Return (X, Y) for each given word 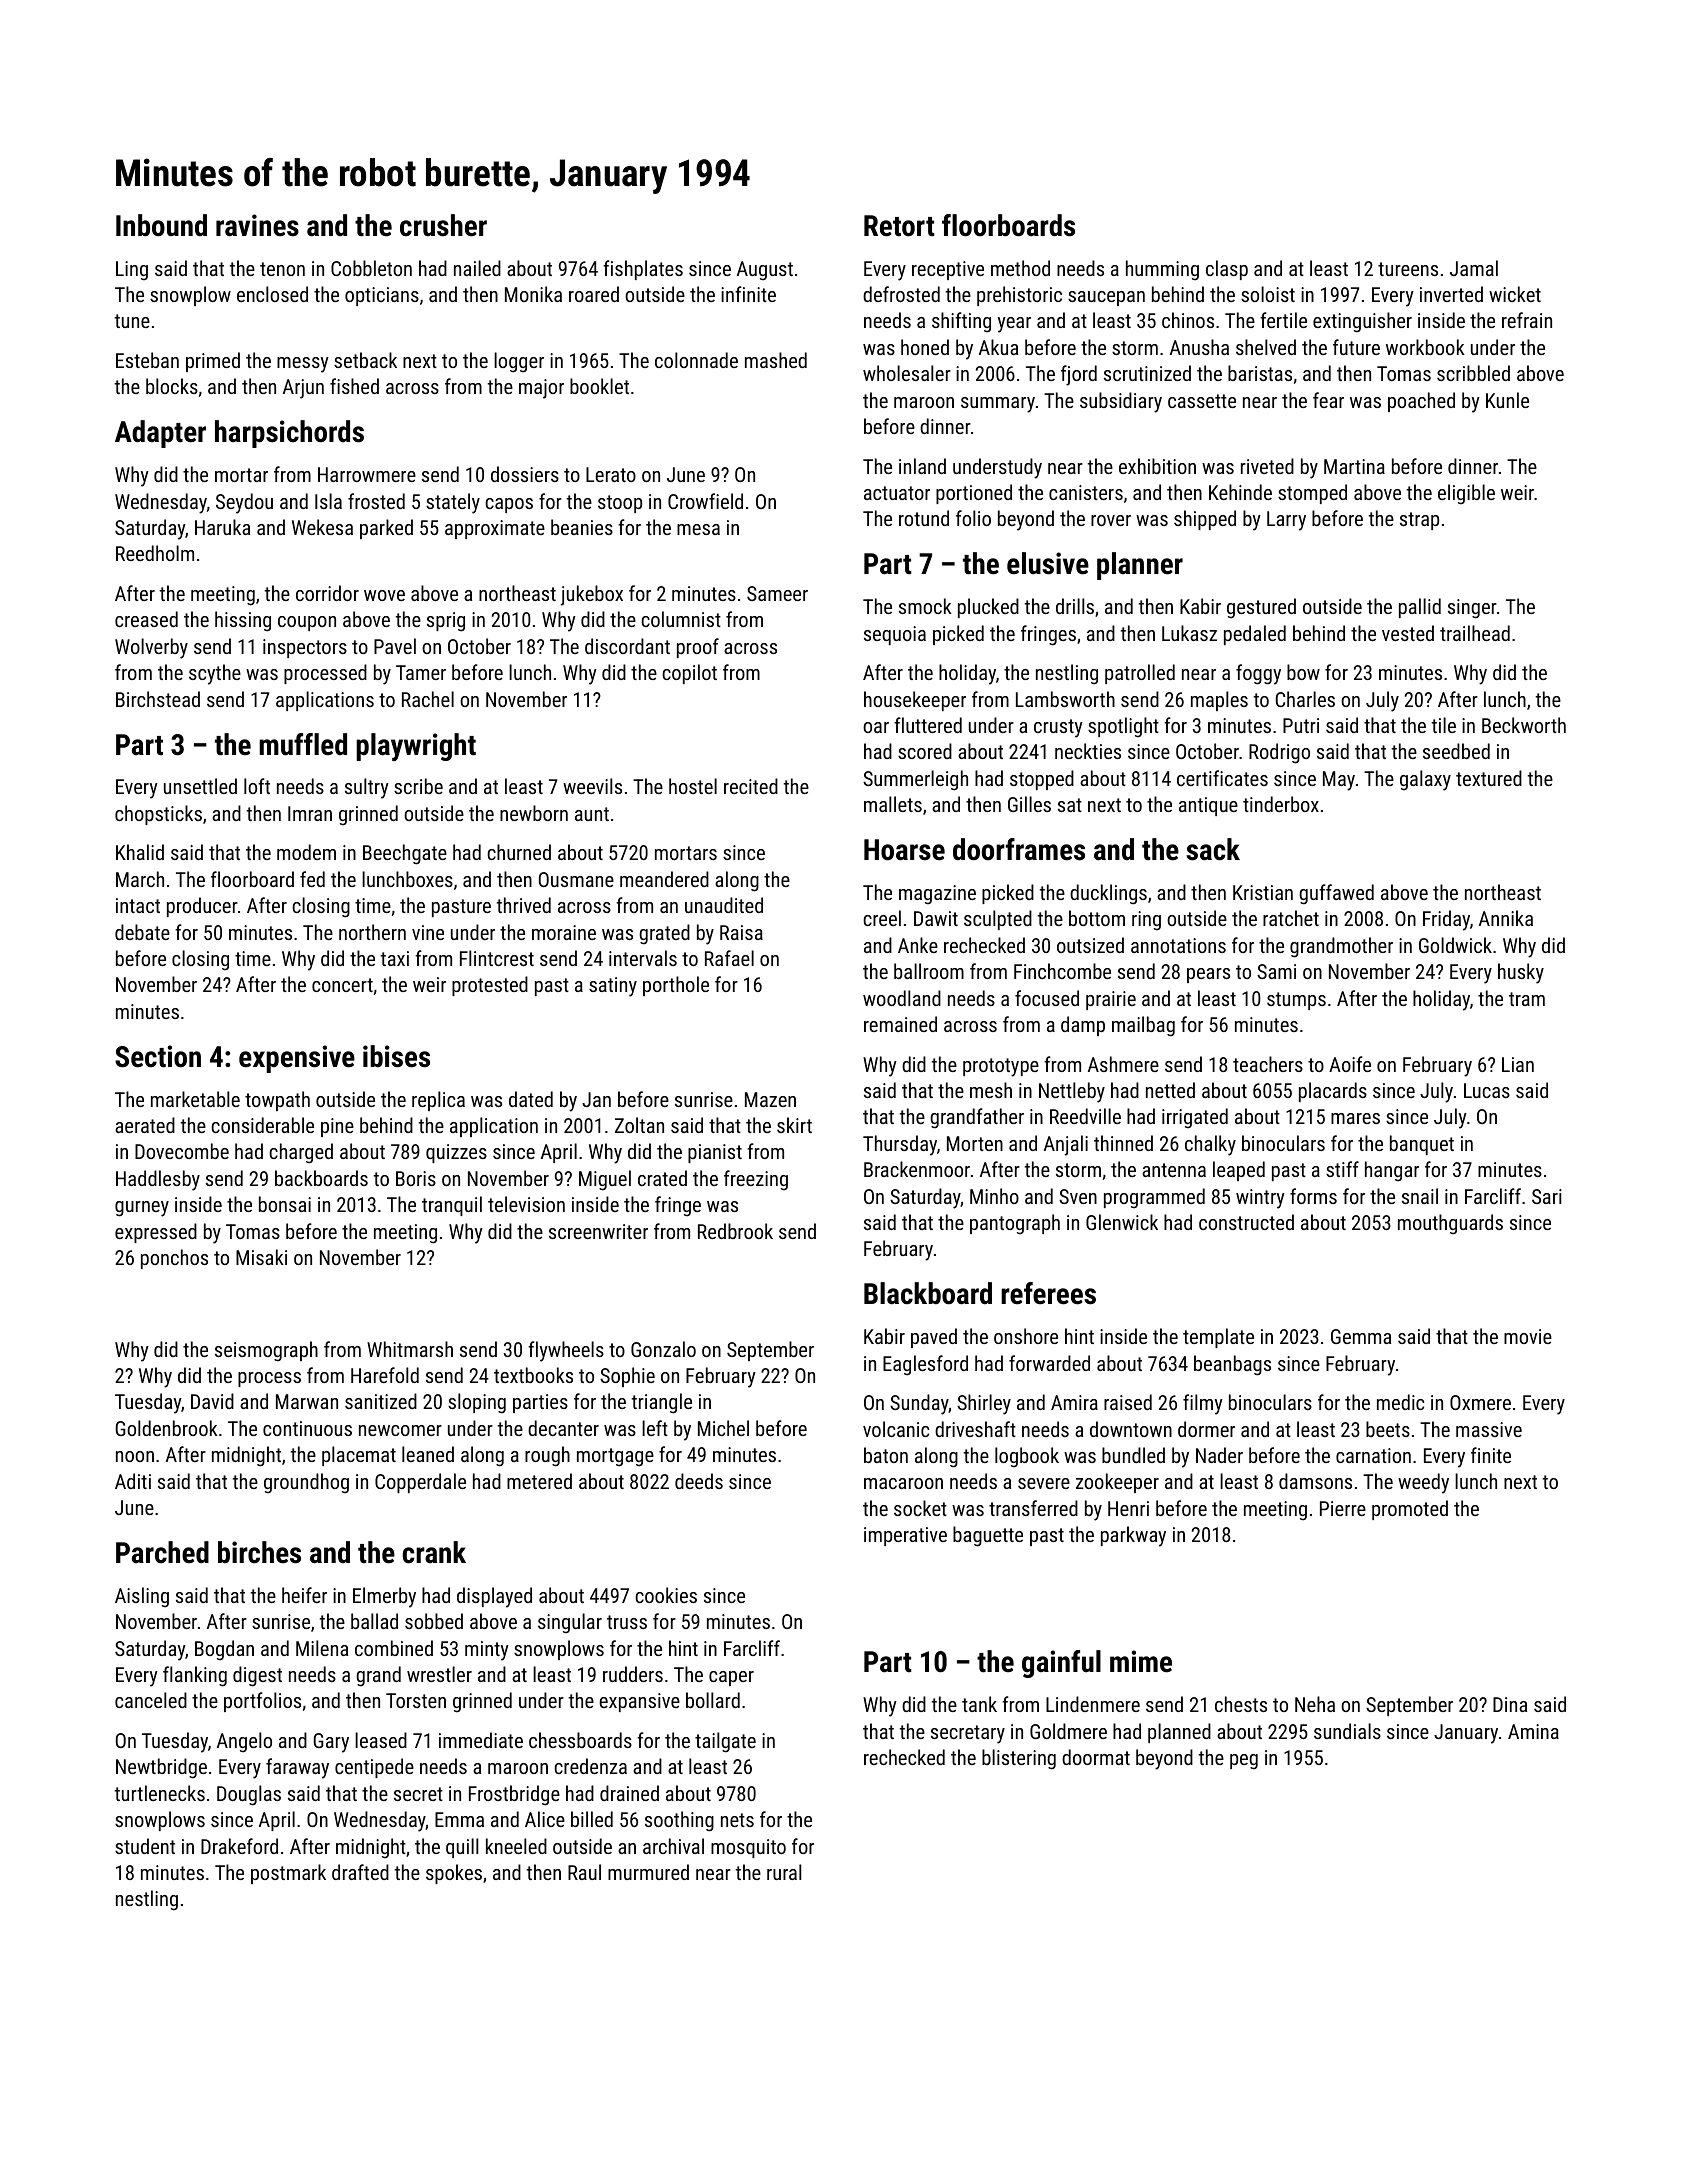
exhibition (1157, 466)
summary (998, 405)
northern (372, 932)
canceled (151, 1700)
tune (132, 321)
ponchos (174, 1259)
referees (1048, 1293)
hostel (693, 786)
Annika (1506, 918)
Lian (1518, 1064)
